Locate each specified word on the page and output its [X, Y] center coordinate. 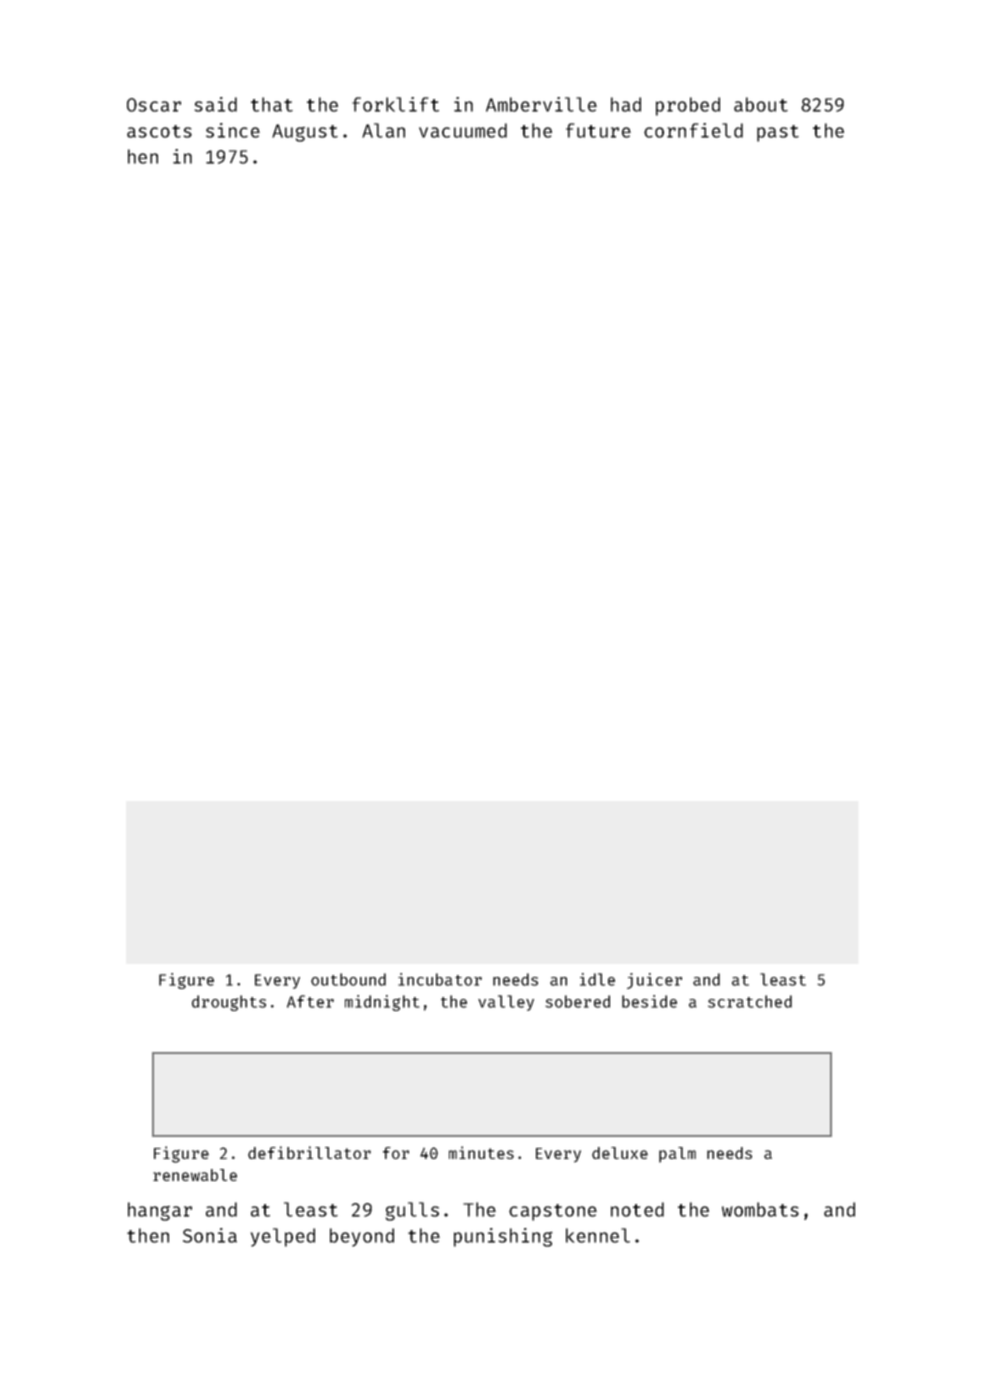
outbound [348, 979]
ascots [159, 131]
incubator [440, 979]
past [778, 133]
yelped [283, 1237]
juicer [654, 981]
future [598, 130]
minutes [481, 1152]
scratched [750, 1001]
